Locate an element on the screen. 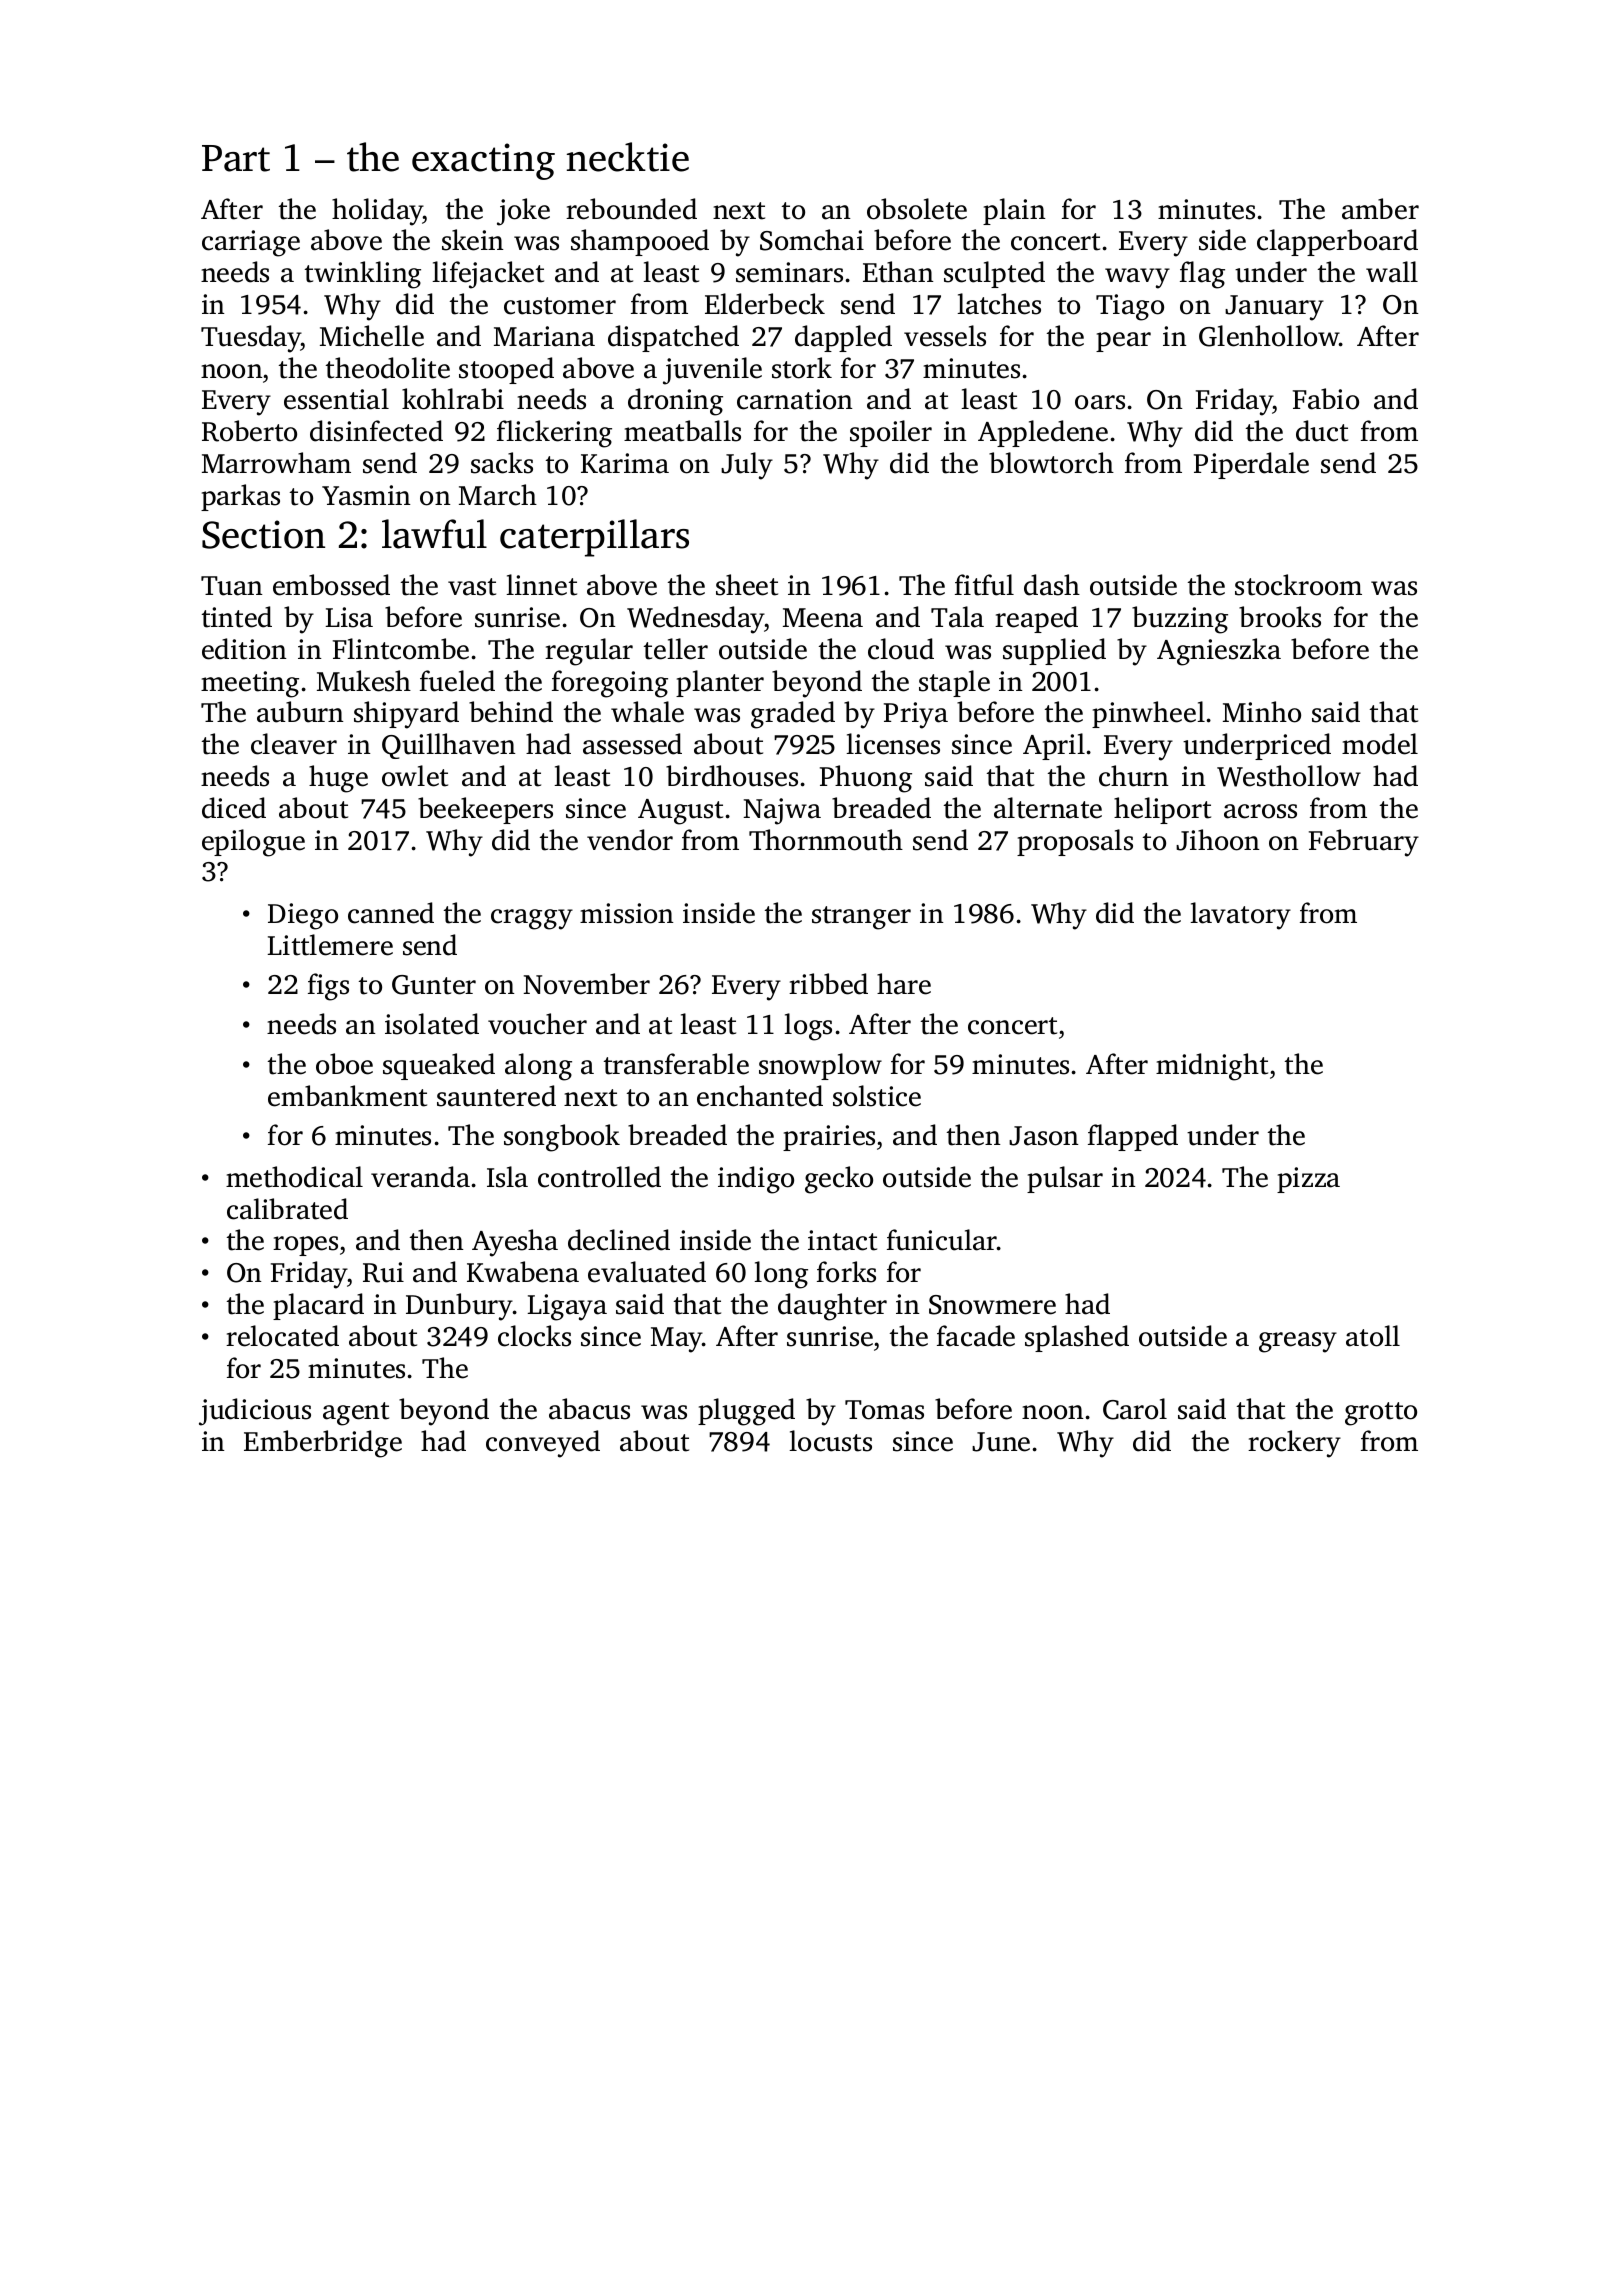 The height and width of the screenshot is (2292, 1620). stockroom is located at coordinates (1298, 585).
